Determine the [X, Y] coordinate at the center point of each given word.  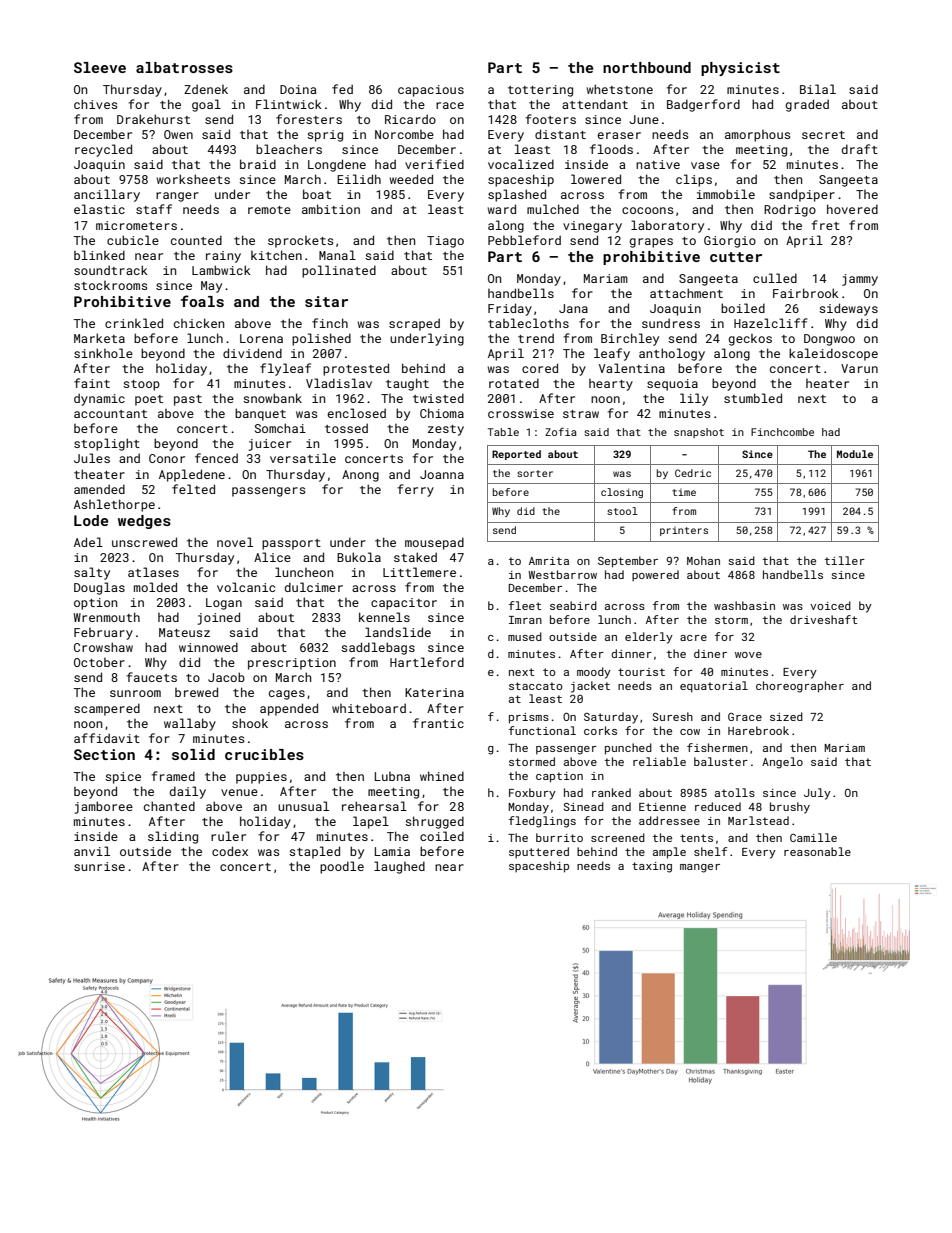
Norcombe [404, 134]
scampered [107, 709]
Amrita [549, 561]
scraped [414, 324]
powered [655, 575]
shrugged [434, 822]
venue [239, 792]
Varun [859, 368]
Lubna [392, 776]
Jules [92, 458]
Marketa [99, 338]
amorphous [757, 136]
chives [95, 104]
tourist [641, 672]
